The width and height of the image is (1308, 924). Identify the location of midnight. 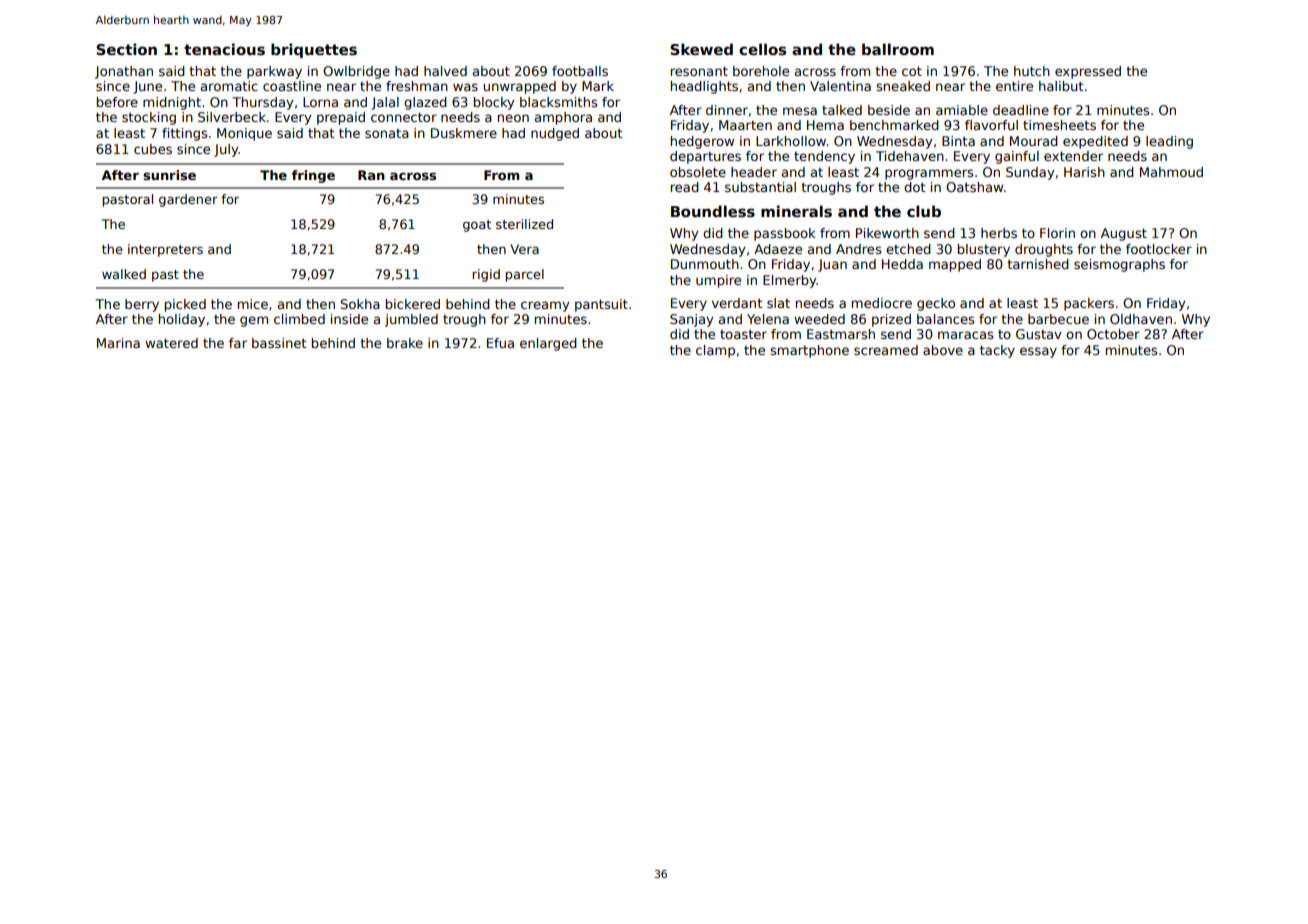
(172, 103).
